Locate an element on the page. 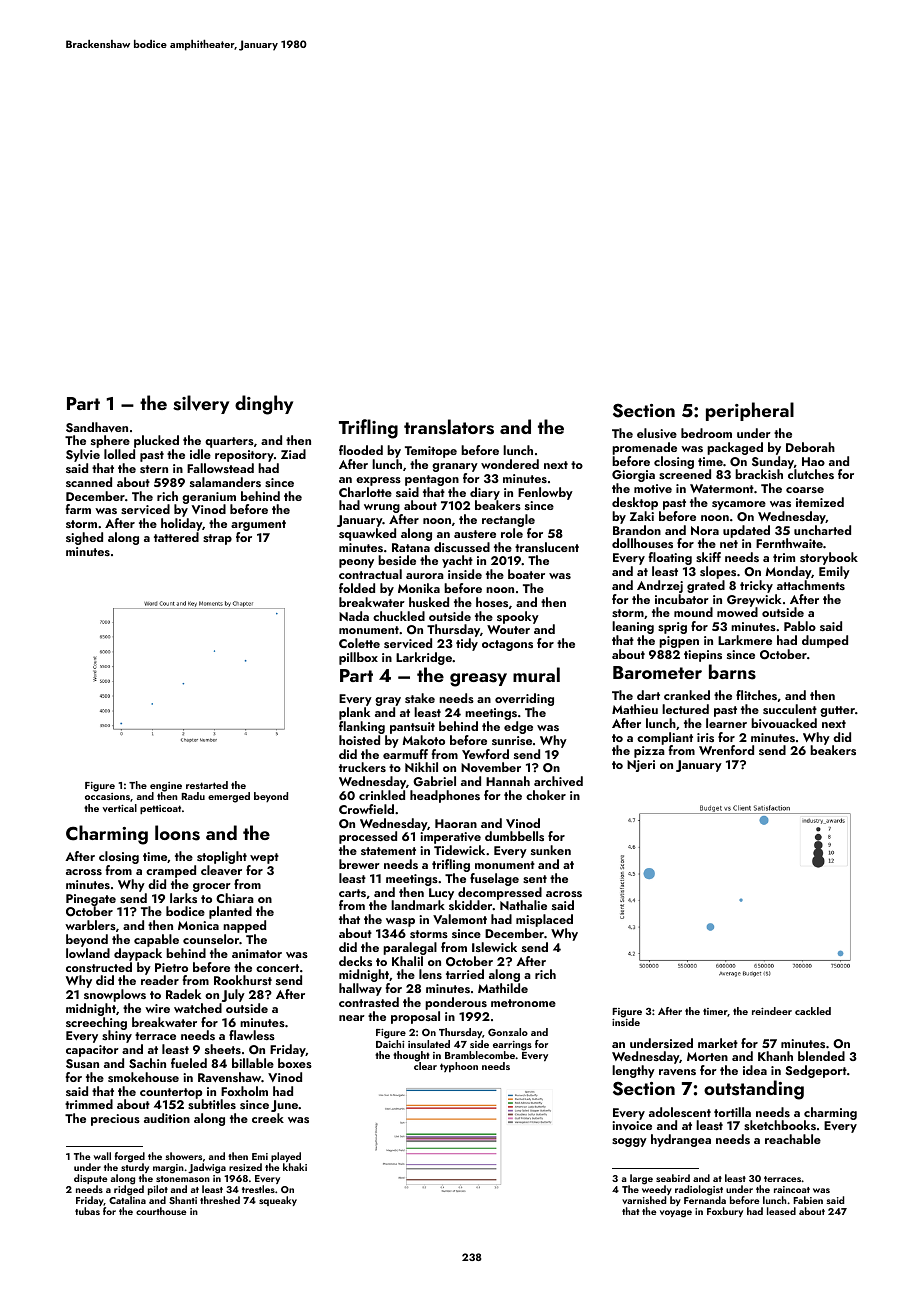 The width and height of the document is (924, 1308). threshed is located at coordinates (220, 1200).
